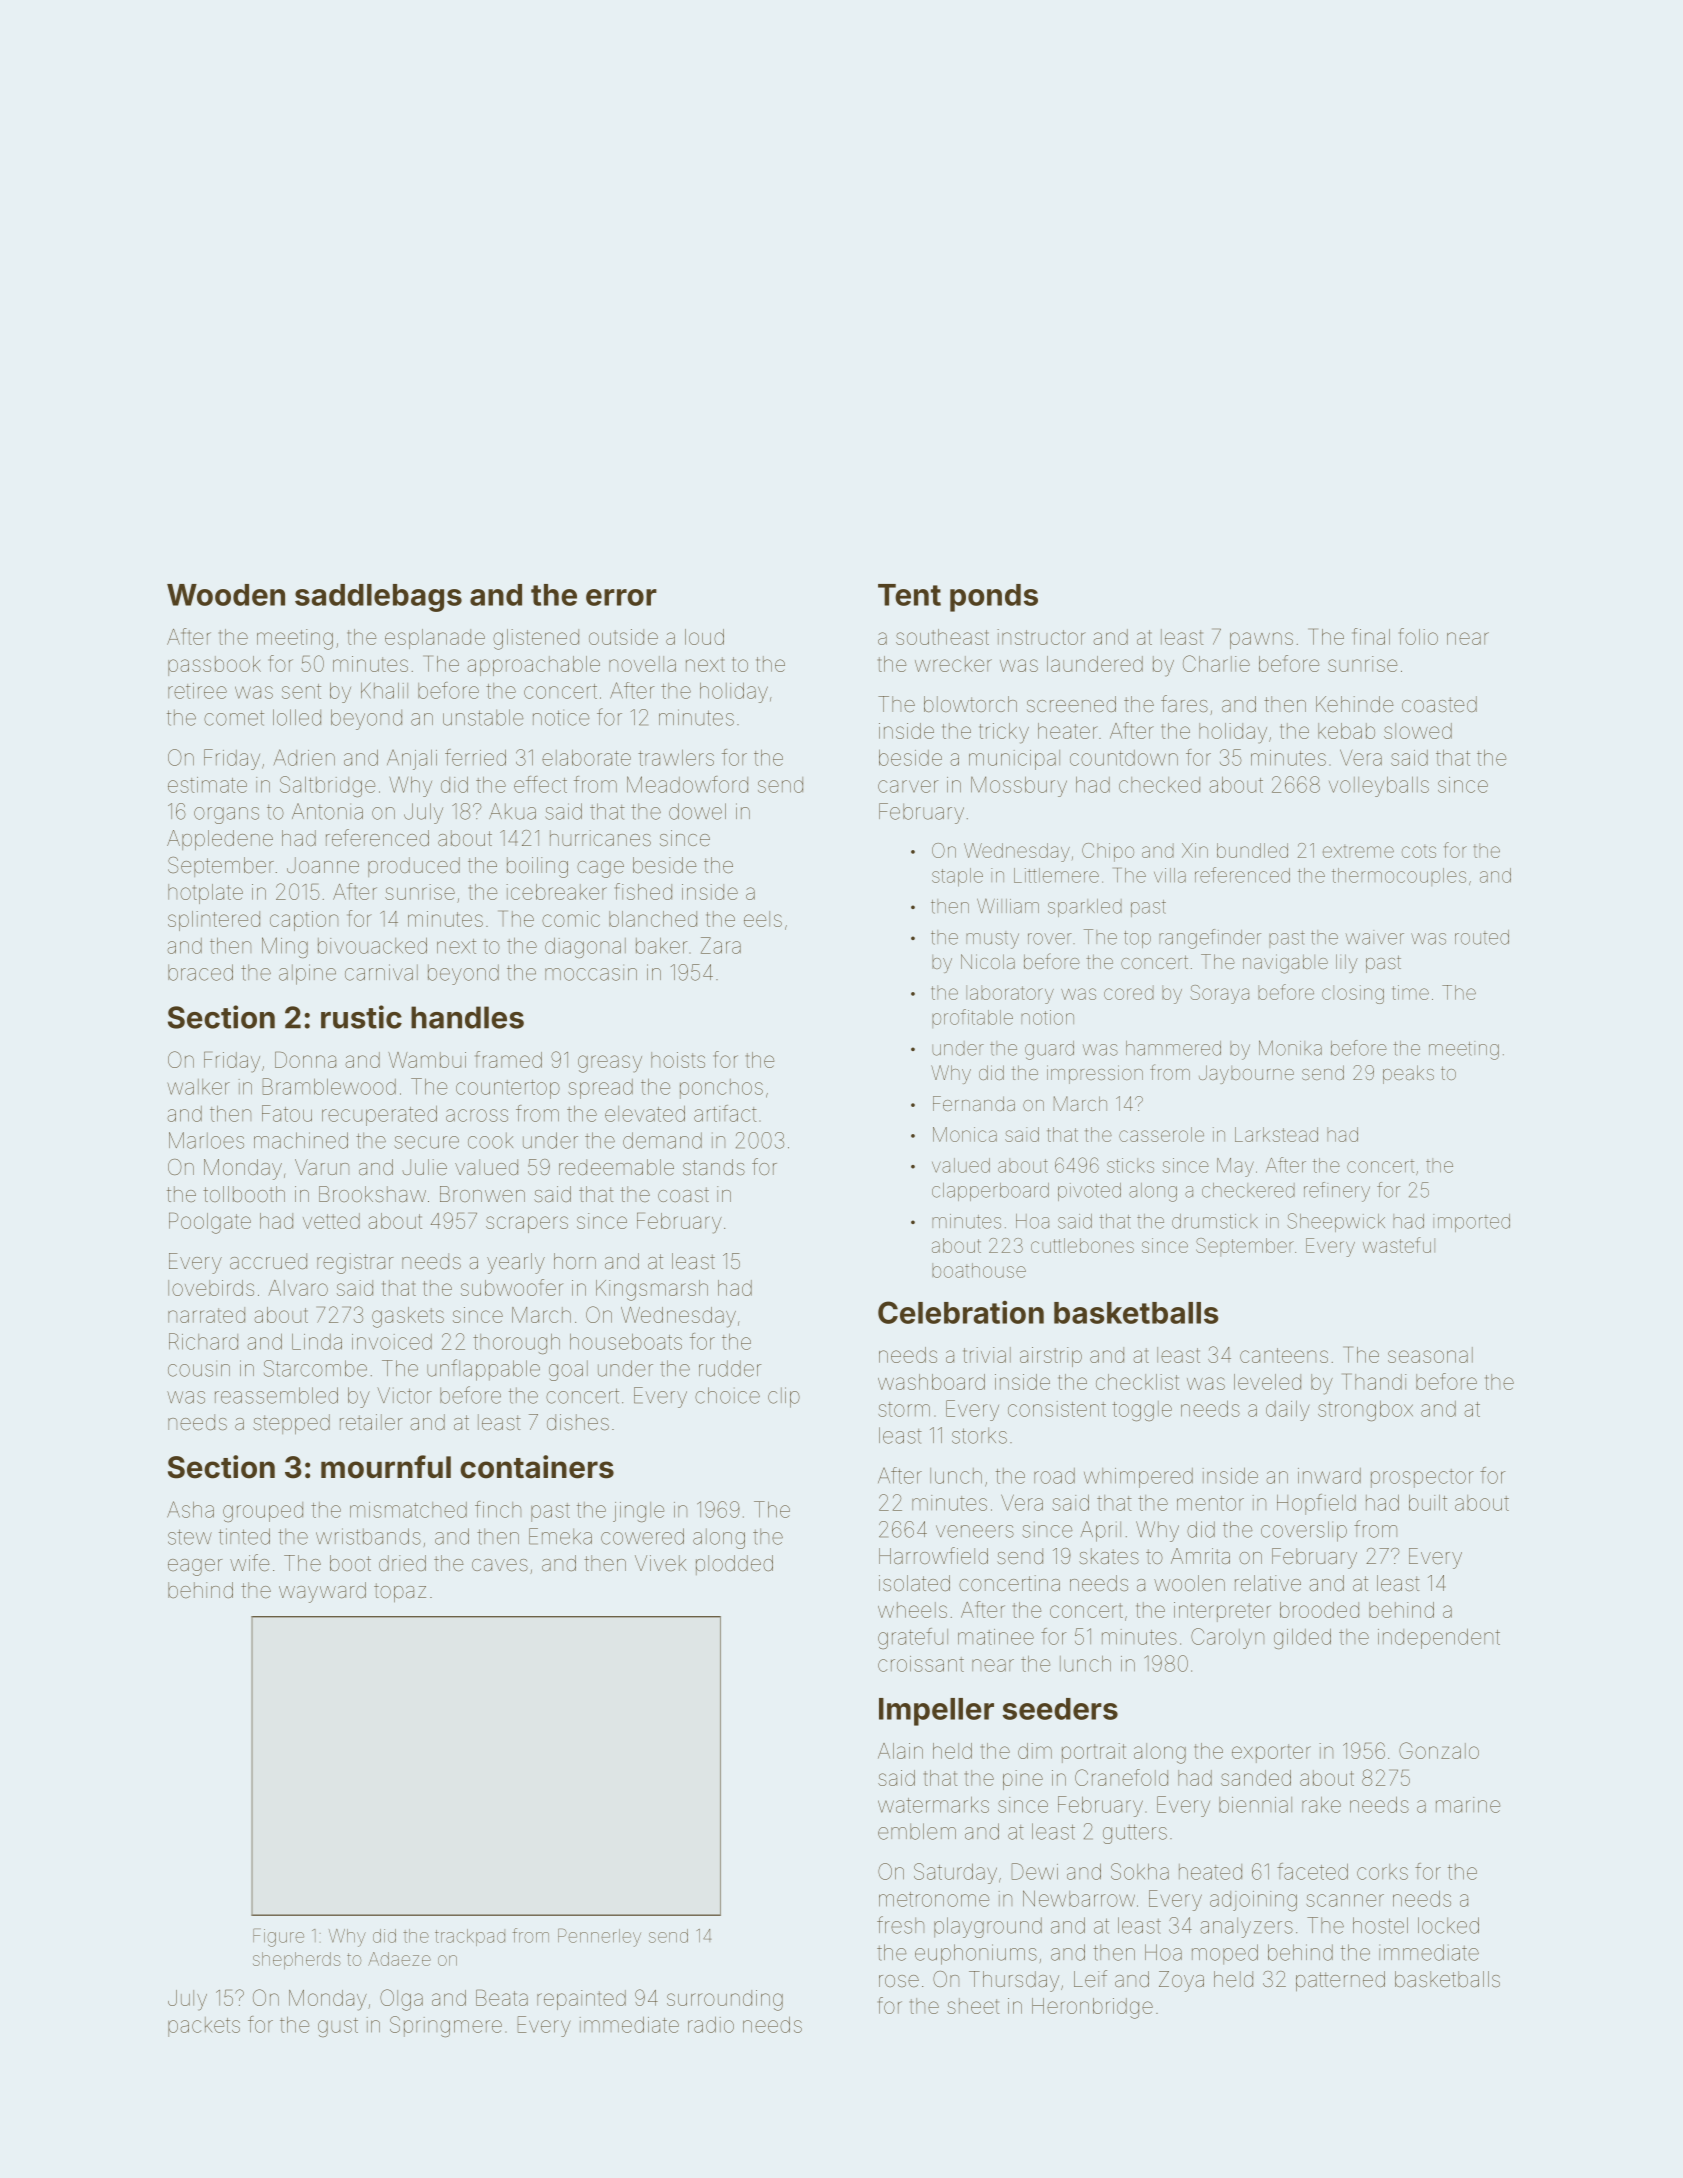 The image size is (1683, 2178). Describe the element at coordinates (616, 1167) in the screenshot. I see `redeemable` at that location.
